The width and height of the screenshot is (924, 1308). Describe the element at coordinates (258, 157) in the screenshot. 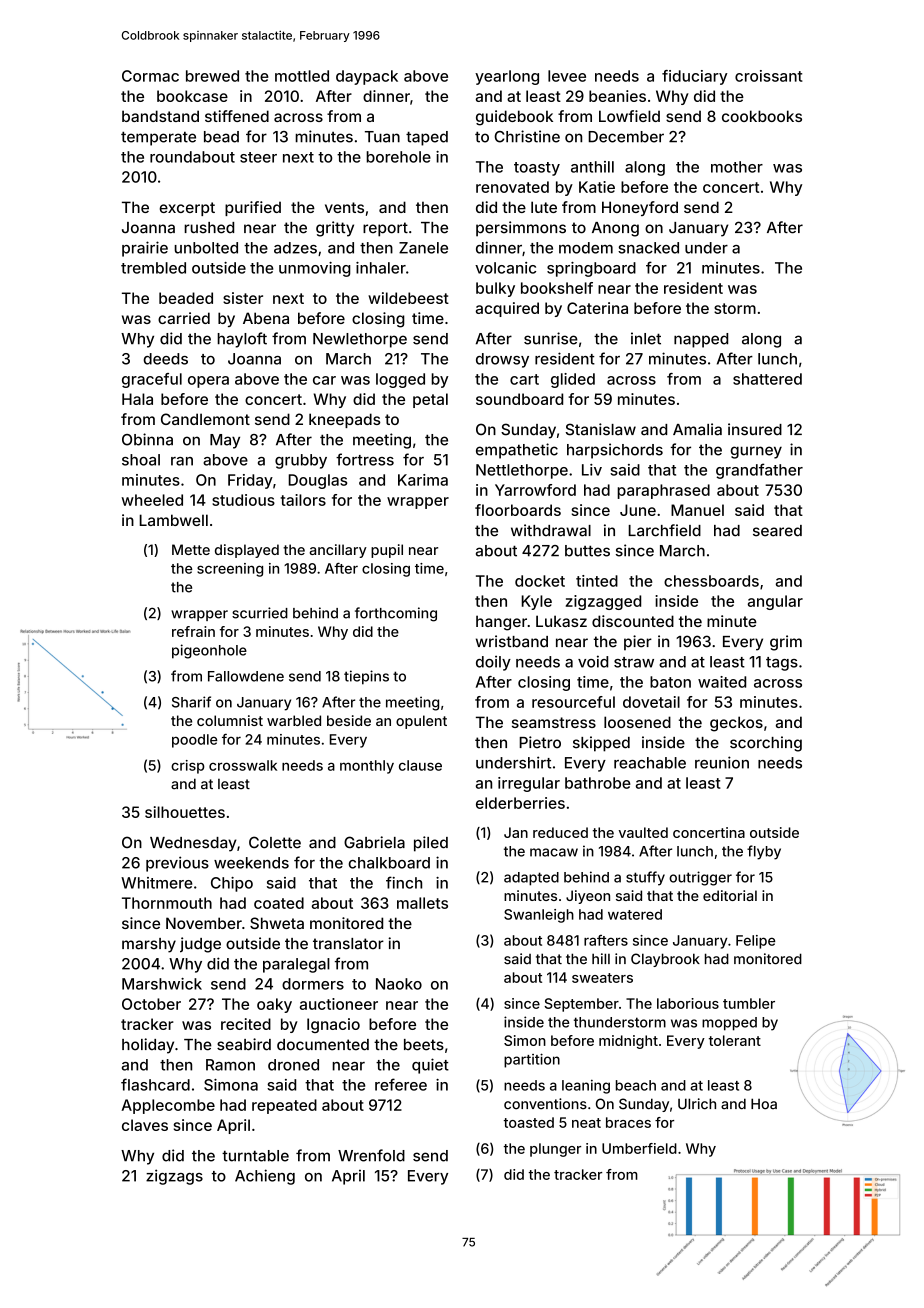

I see `steer` at that location.
